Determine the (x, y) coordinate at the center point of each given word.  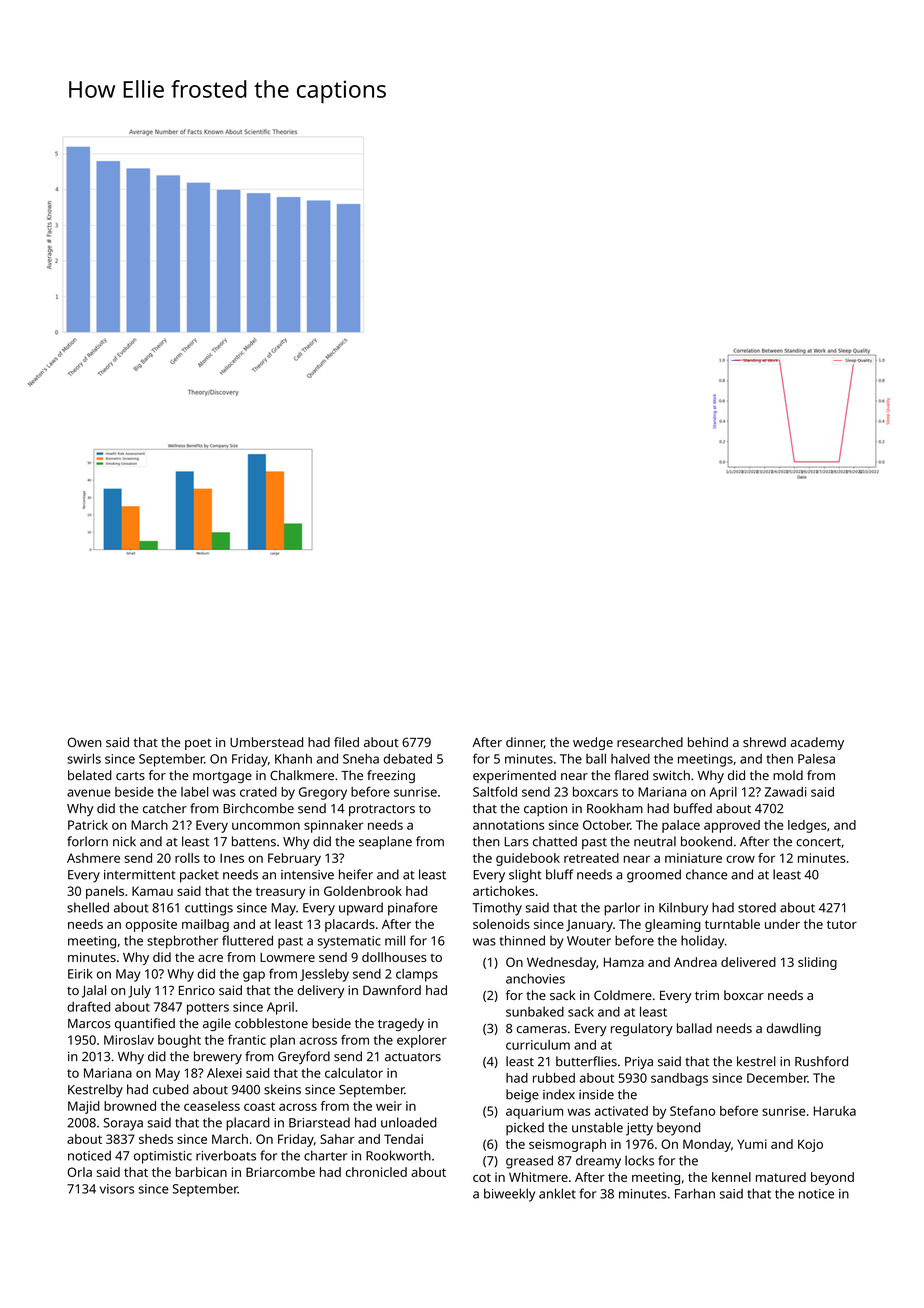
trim (707, 995)
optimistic (163, 1157)
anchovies (535, 978)
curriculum (538, 1045)
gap (254, 976)
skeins (282, 1089)
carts (130, 776)
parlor (622, 909)
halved (630, 759)
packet (199, 876)
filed (346, 742)
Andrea (695, 962)
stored (757, 907)
